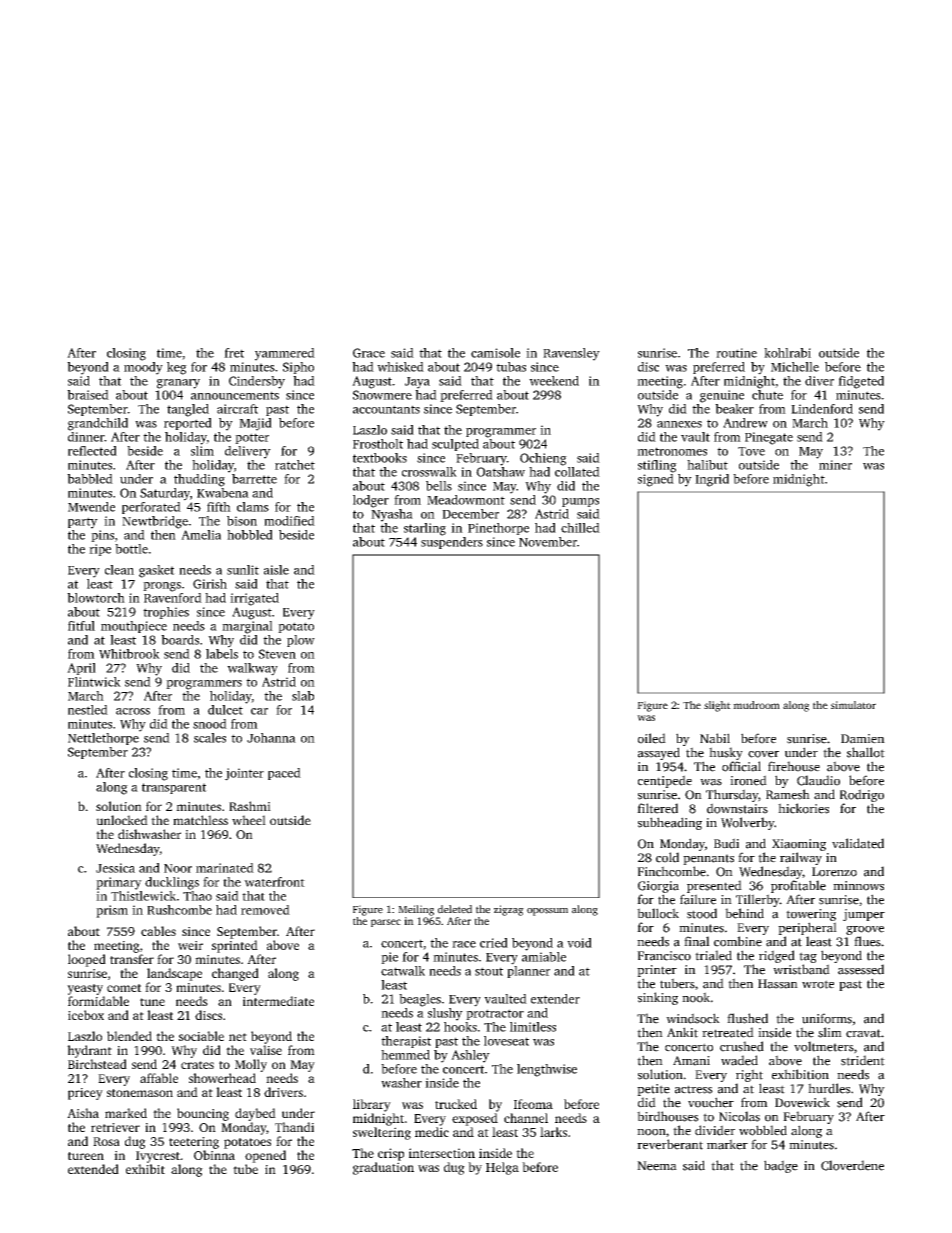 The height and width of the screenshot is (1233, 952). What do you see at coordinates (526, 1118) in the screenshot?
I see `channel` at bounding box center [526, 1118].
